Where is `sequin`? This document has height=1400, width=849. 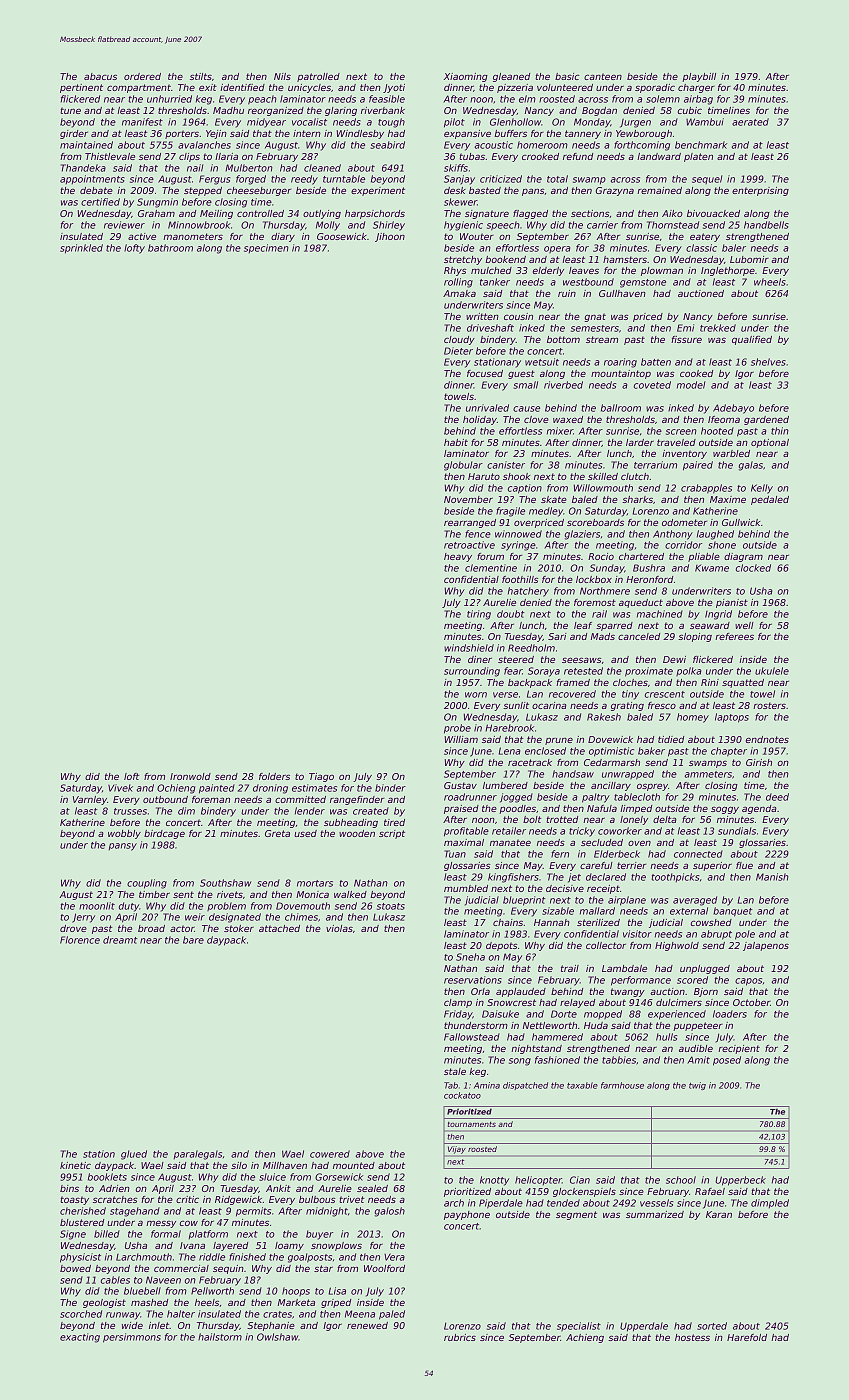 sequin is located at coordinates (228, 1269).
